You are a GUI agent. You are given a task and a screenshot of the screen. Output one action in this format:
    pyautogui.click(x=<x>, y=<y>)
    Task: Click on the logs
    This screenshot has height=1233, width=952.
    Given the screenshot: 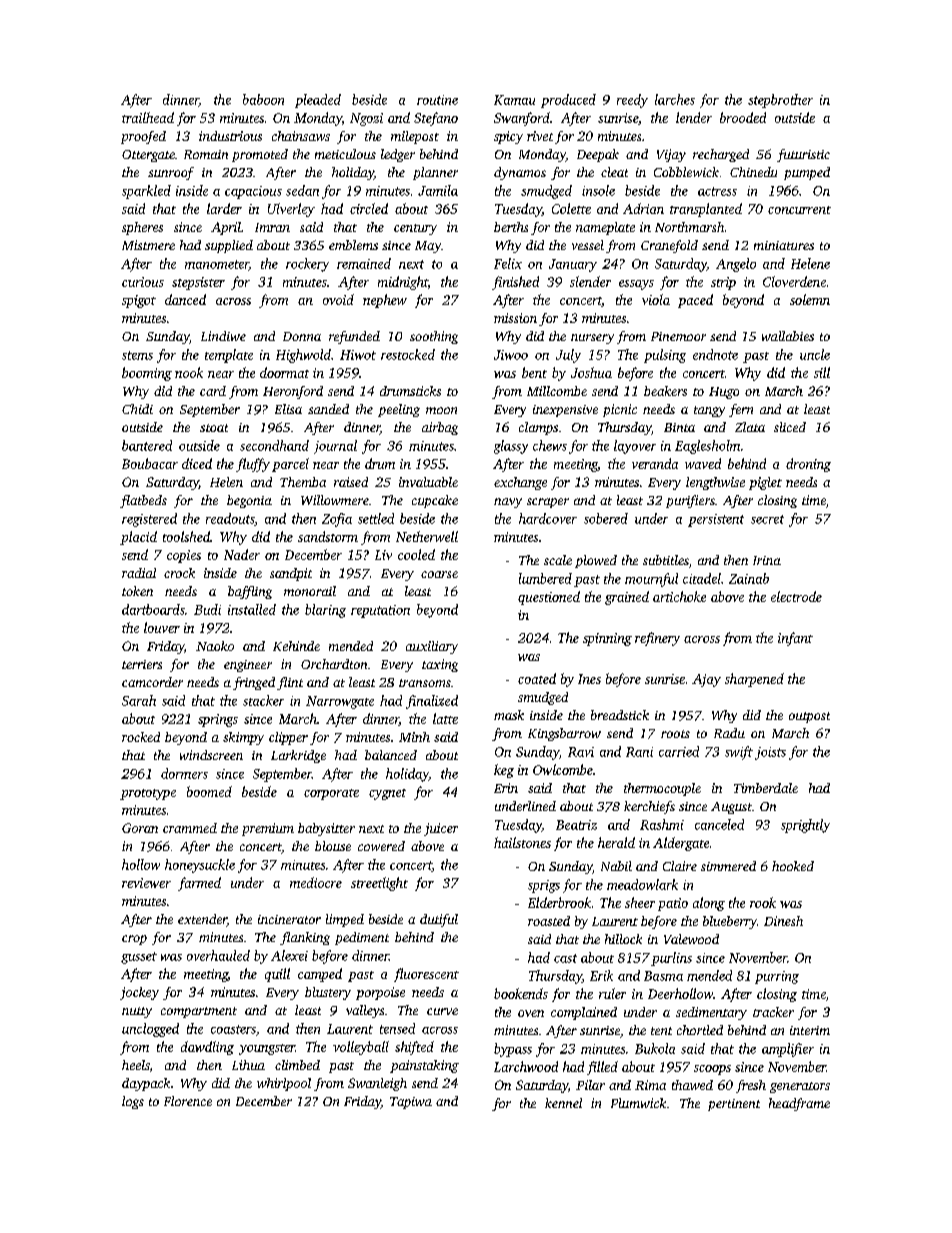 What is the action you would take?
    pyautogui.click(x=133, y=1102)
